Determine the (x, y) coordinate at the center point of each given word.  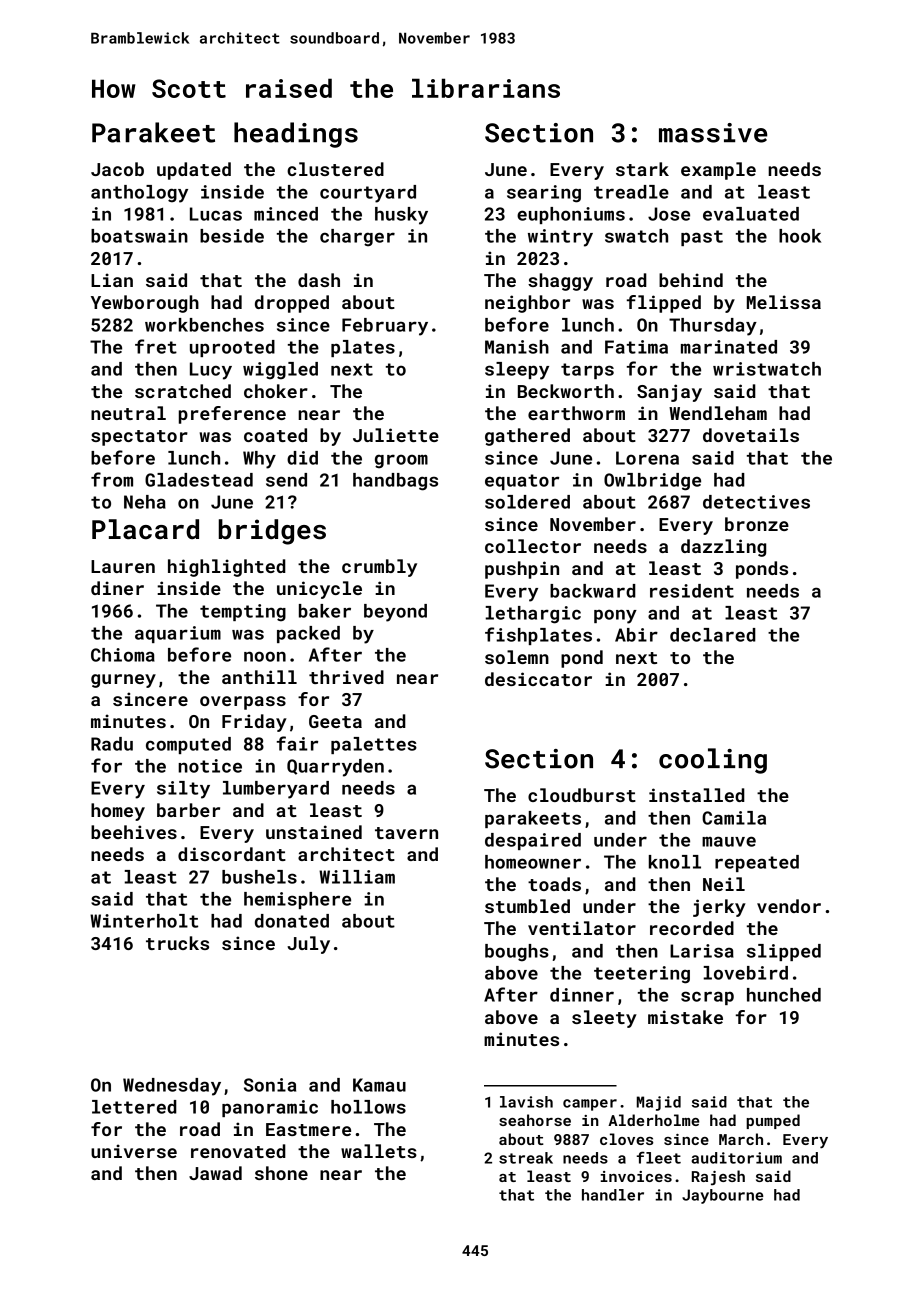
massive (713, 133)
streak (526, 1158)
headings (296, 135)
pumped (773, 1121)
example (718, 171)
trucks (177, 943)
